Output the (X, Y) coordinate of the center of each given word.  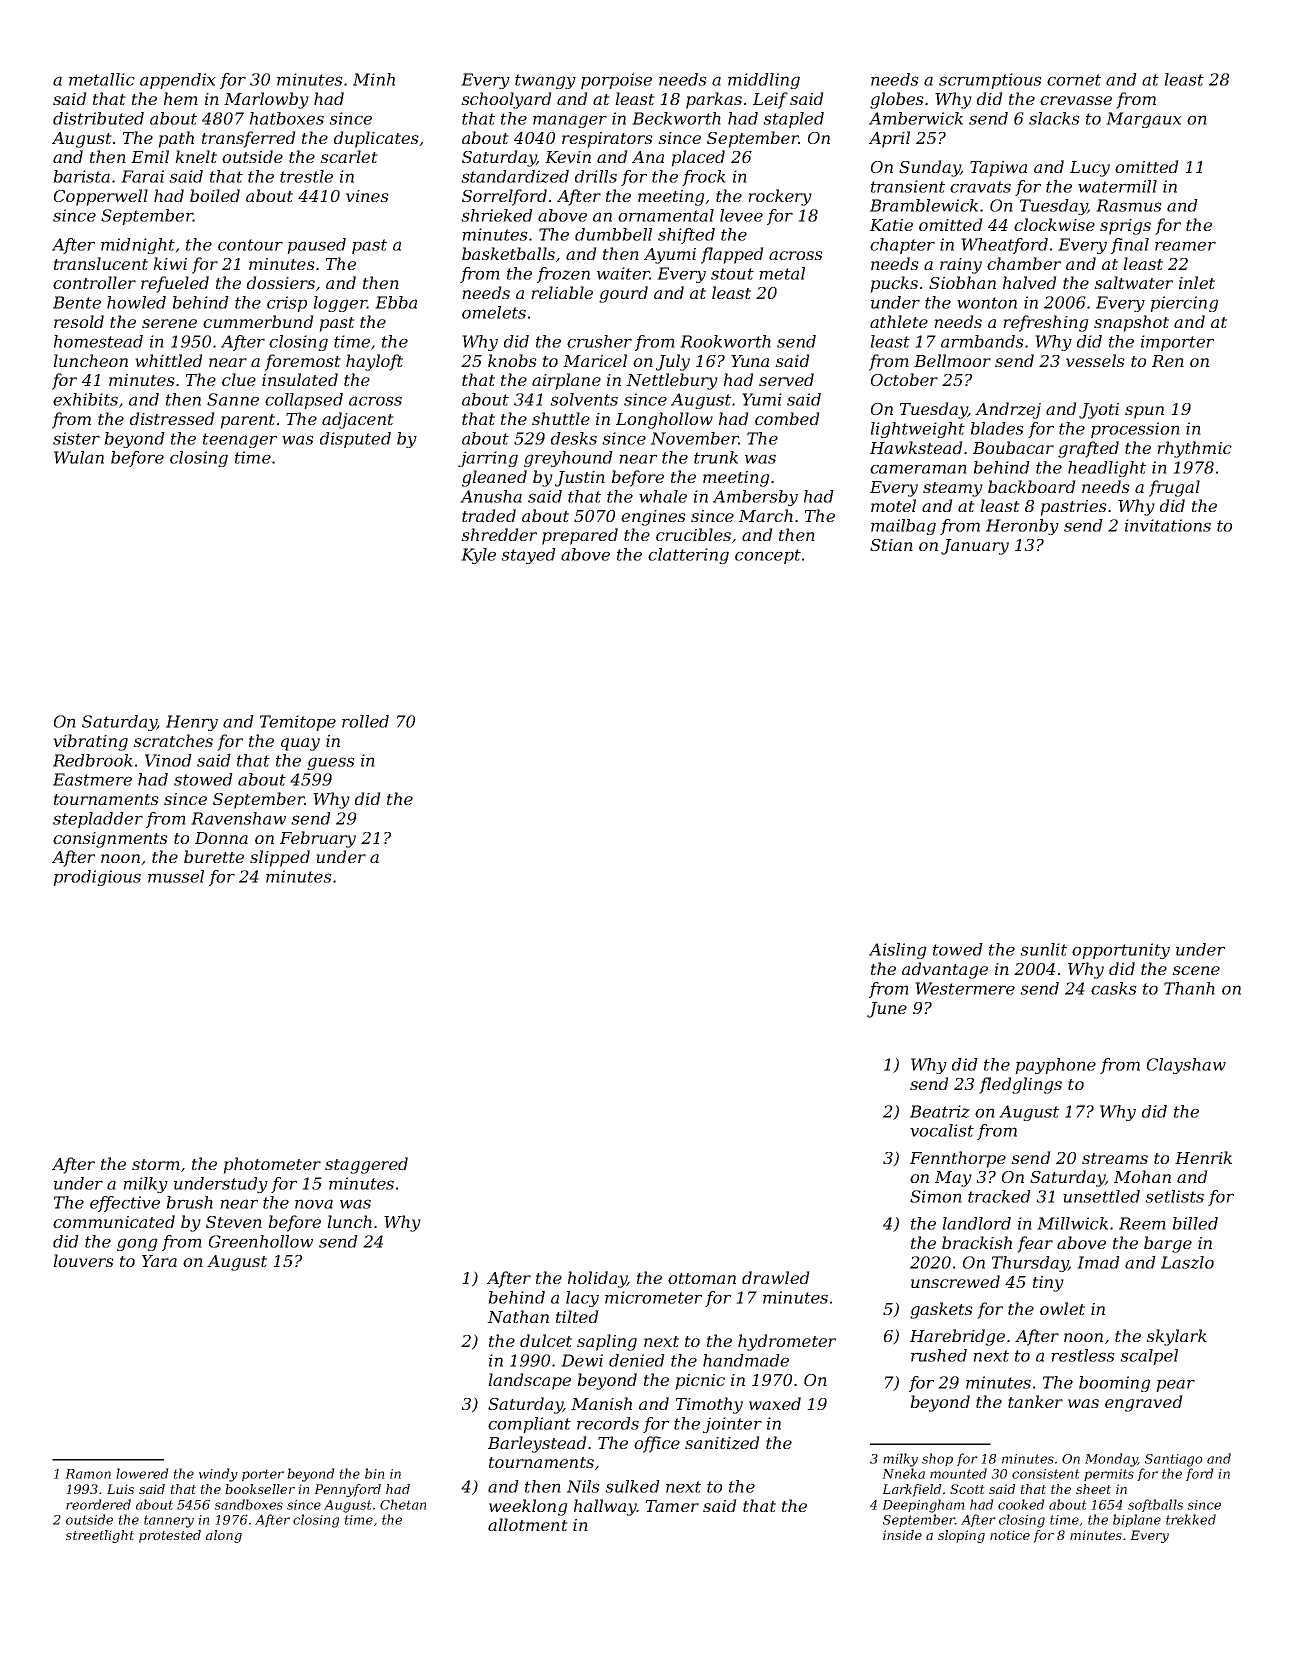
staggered (366, 1165)
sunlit (1043, 949)
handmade (746, 1360)
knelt (196, 156)
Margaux (1144, 120)
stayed (528, 556)
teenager (240, 440)
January (975, 547)
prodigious (97, 878)
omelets (494, 312)
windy (218, 1475)
